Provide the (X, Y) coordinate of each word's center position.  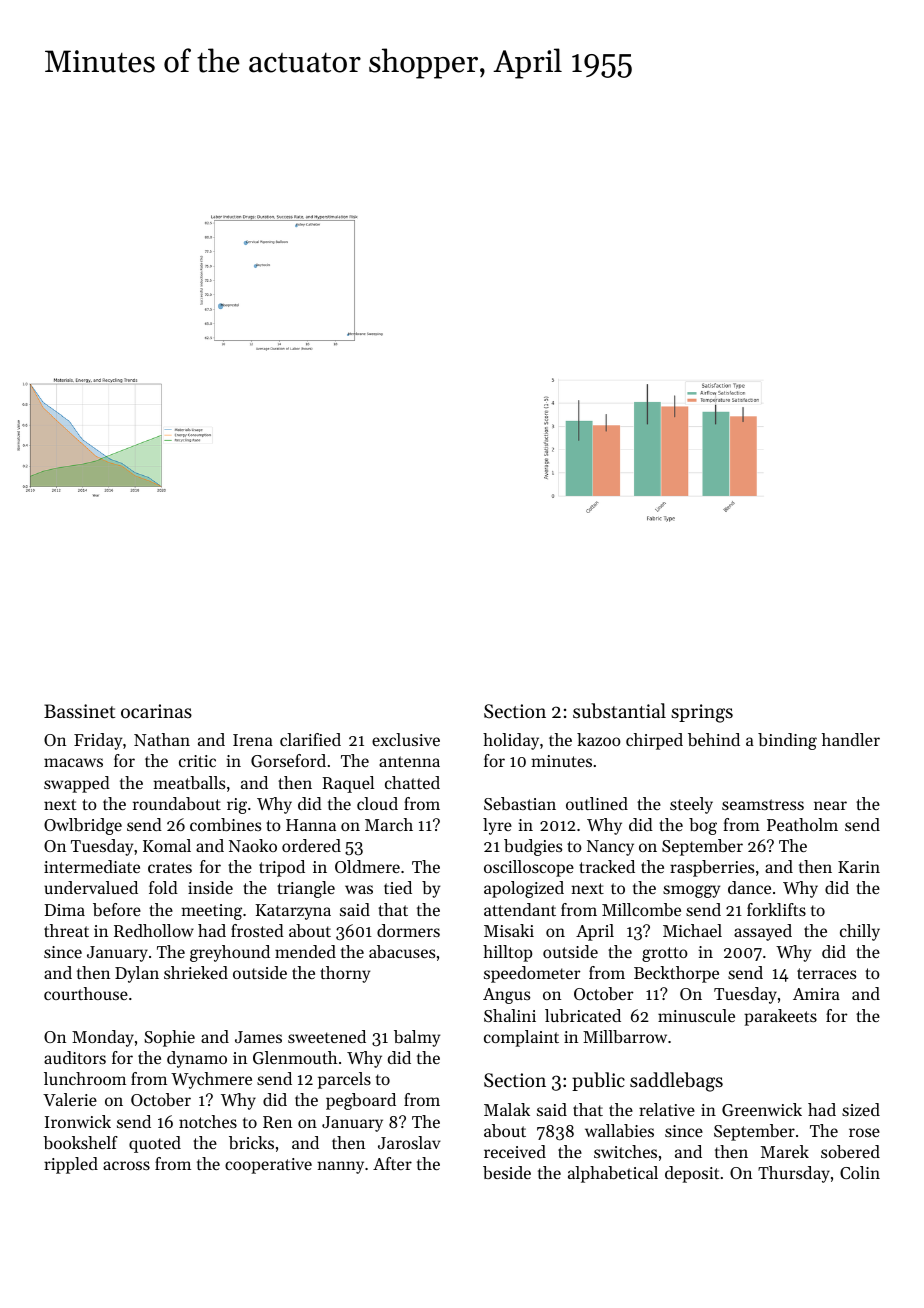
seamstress (763, 804)
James (258, 1037)
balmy (417, 1038)
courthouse (86, 993)
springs (702, 713)
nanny (340, 1167)
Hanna (311, 825)
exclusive (406, 739)
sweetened (327, 1036)
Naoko (253, 845)
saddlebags (676, 1082)
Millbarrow (625, 1036)
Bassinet (79, 711)
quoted (155, 1144)
